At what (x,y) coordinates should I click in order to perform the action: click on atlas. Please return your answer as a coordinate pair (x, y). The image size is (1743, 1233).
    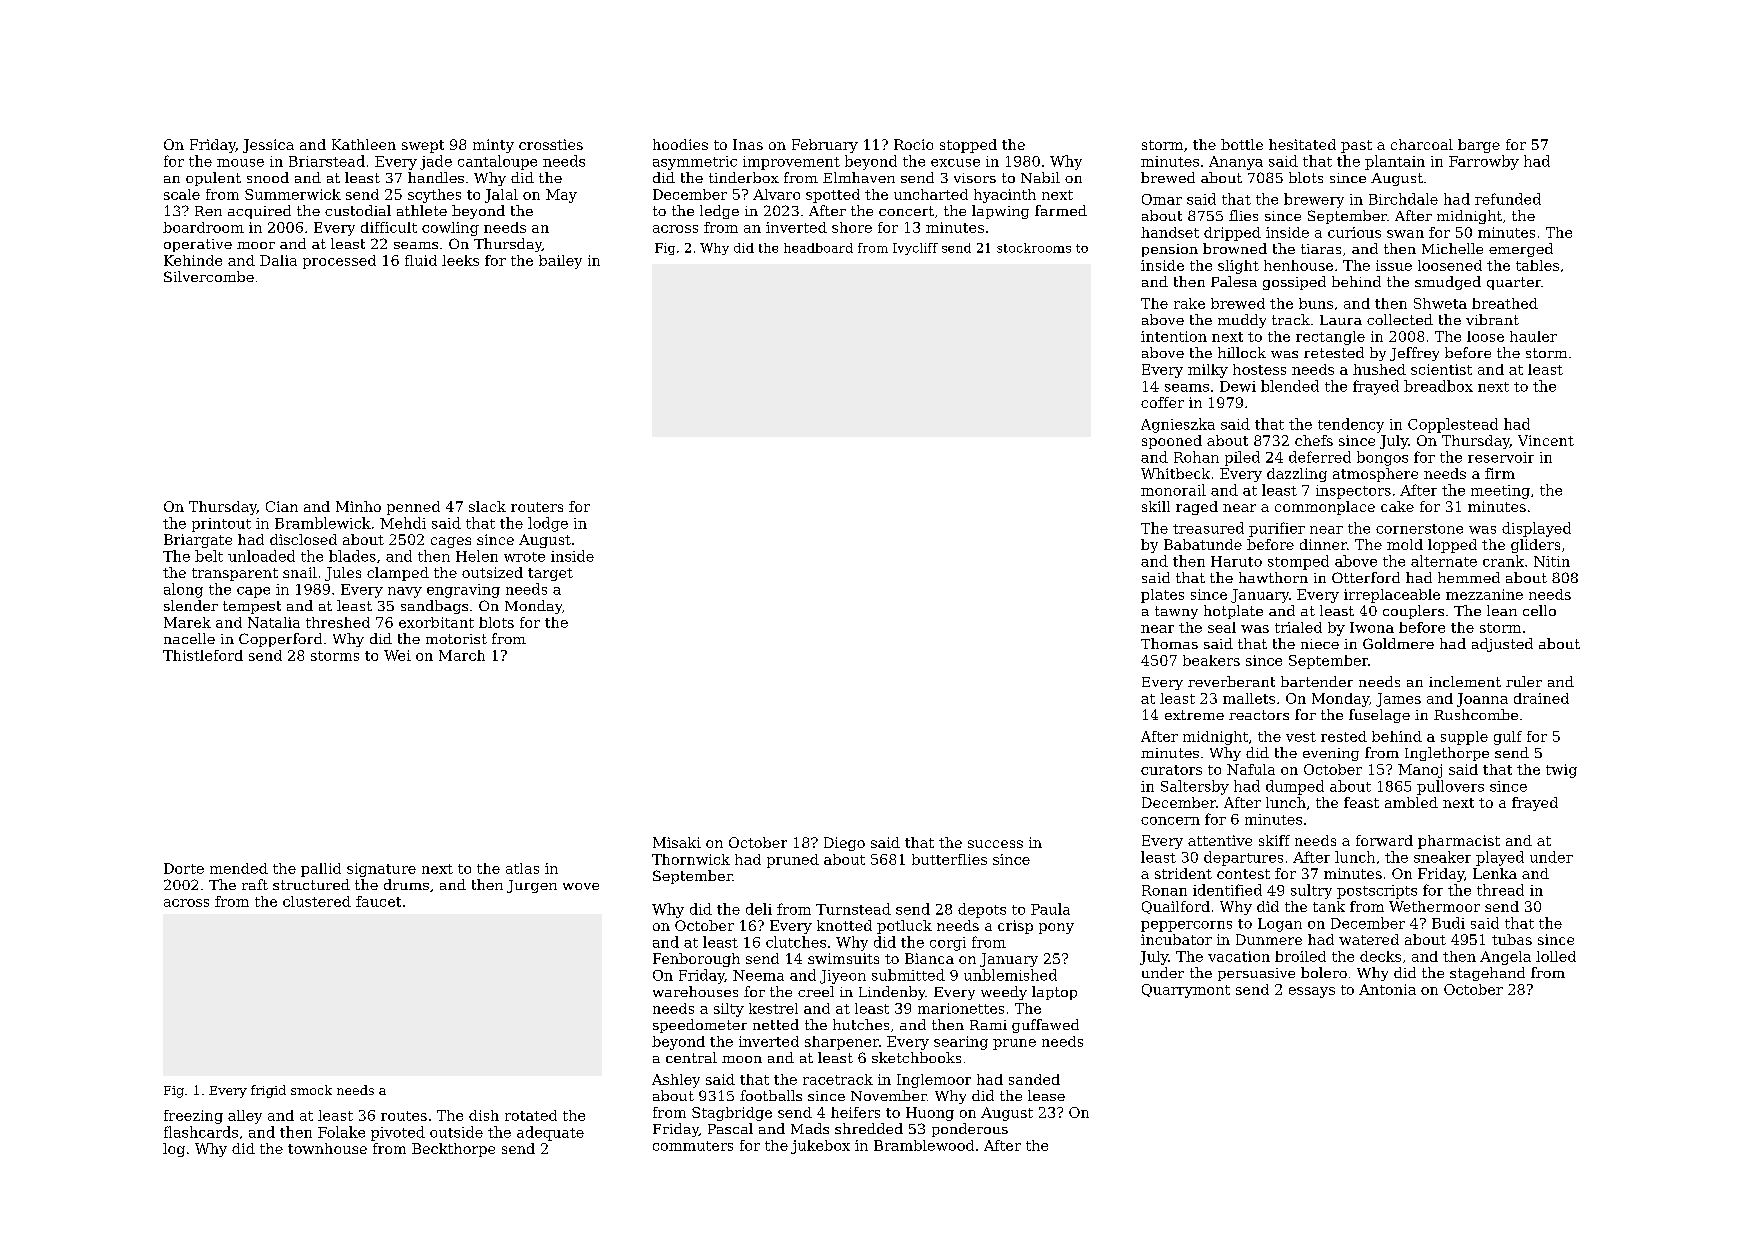
    Looking at the image, I should click on (522, 868).
